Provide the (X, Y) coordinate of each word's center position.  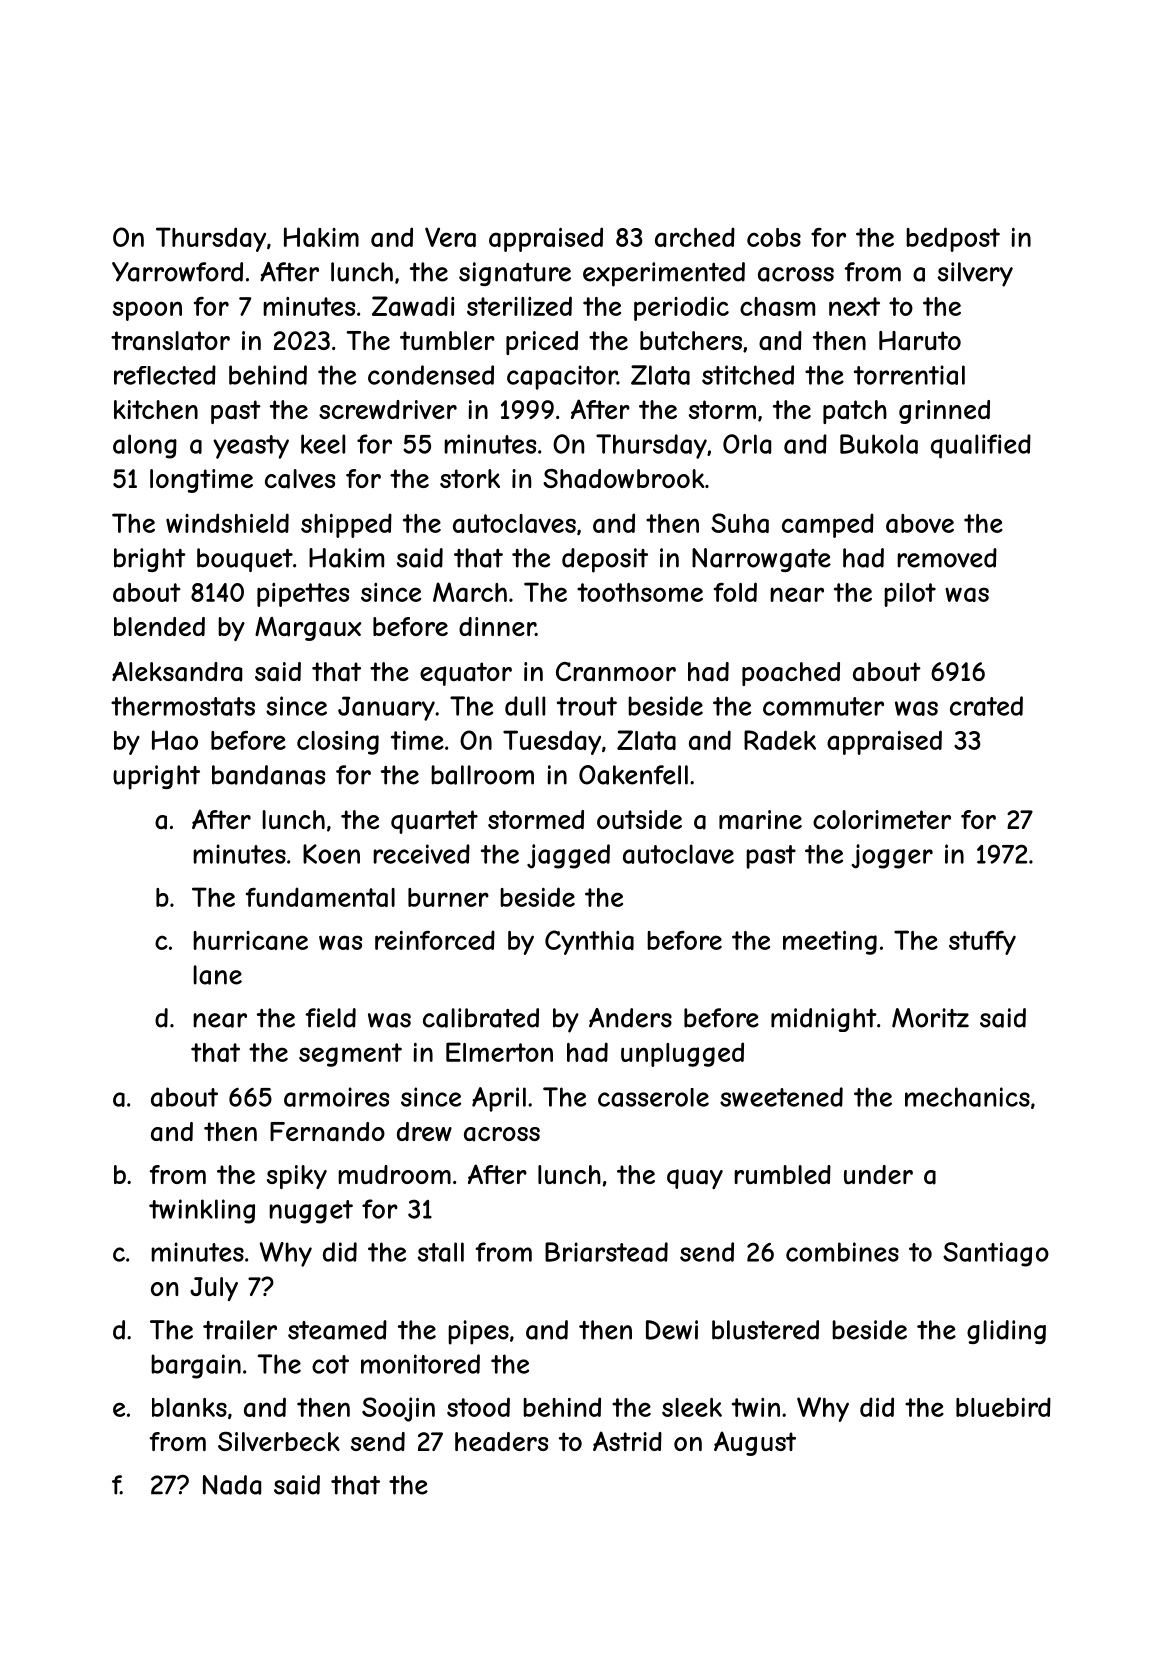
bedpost (953, 239)
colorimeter (882, 819)
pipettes (303, 595)
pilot (910, 595)
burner (448, 897)
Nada (232, 1485)
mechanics (967, 1097)
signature (515, 274)
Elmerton (499, 1052)
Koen (331, 854)
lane (217, 975)
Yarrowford (177, 272)
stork (470, 478)
